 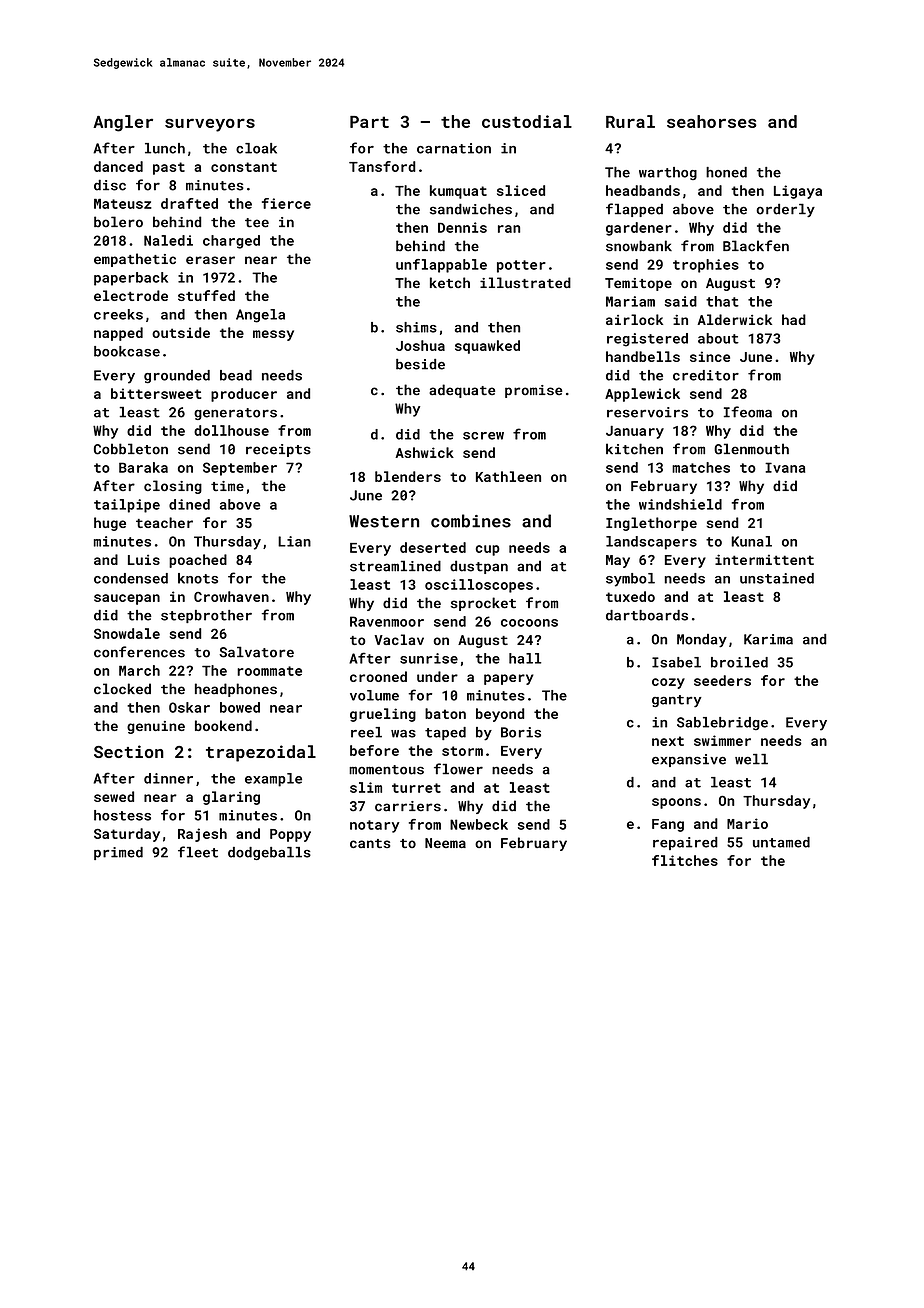 What do you see at coordinates (529, 623) in the screenshot?
I see `cocoons` at bounding box center [529, 623].
